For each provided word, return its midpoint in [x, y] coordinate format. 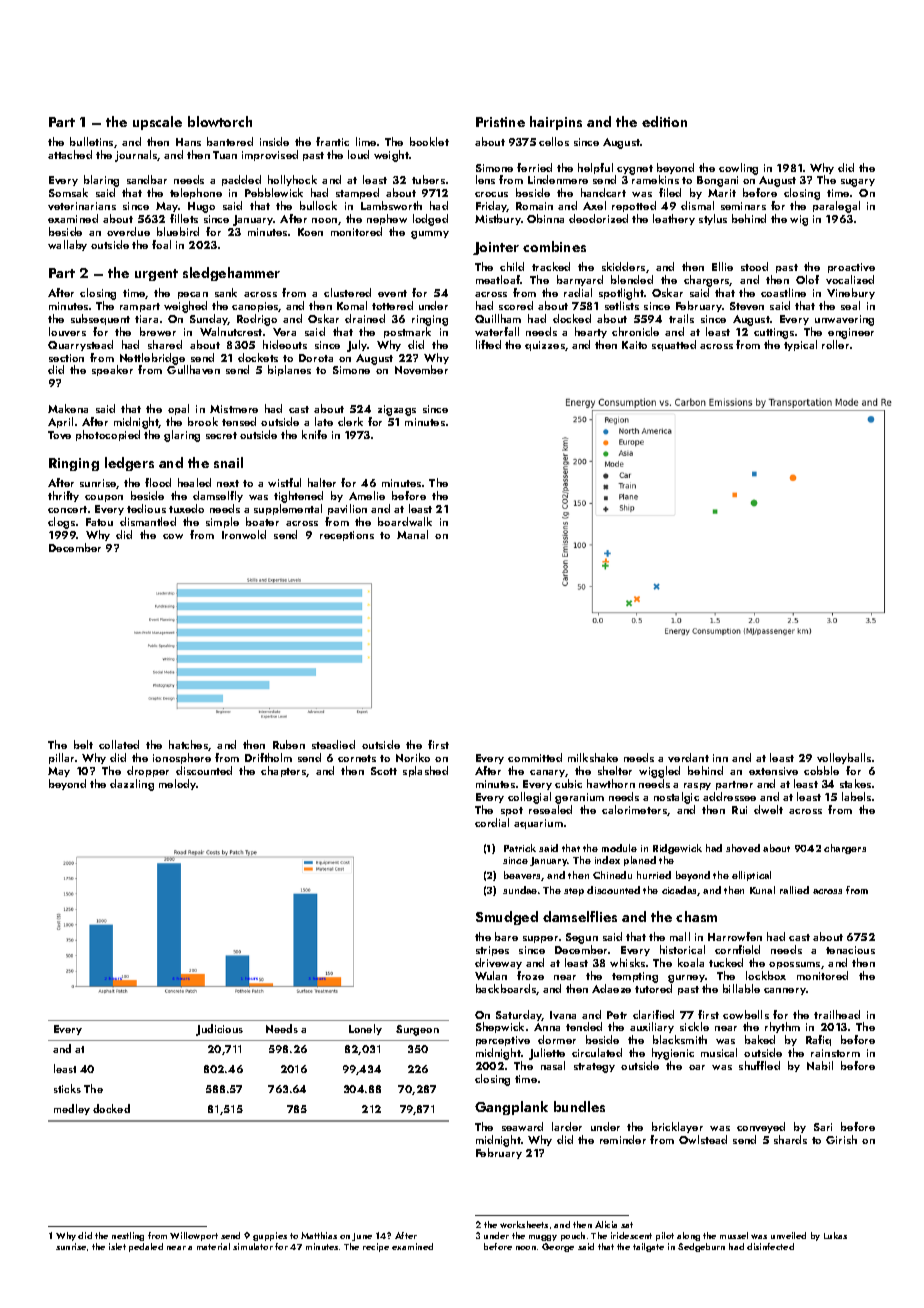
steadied [333, 744]
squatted [674, 345]
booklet [429, 141]
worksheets [524, 1224]
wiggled [659, 772]
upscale [157, 123]
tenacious [850, 950]
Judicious [219, 1030]
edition [664, 121]
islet [117, 1246]
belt [83, 744]
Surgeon [417, 1030]
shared [165, 344]
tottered [392, 305]
